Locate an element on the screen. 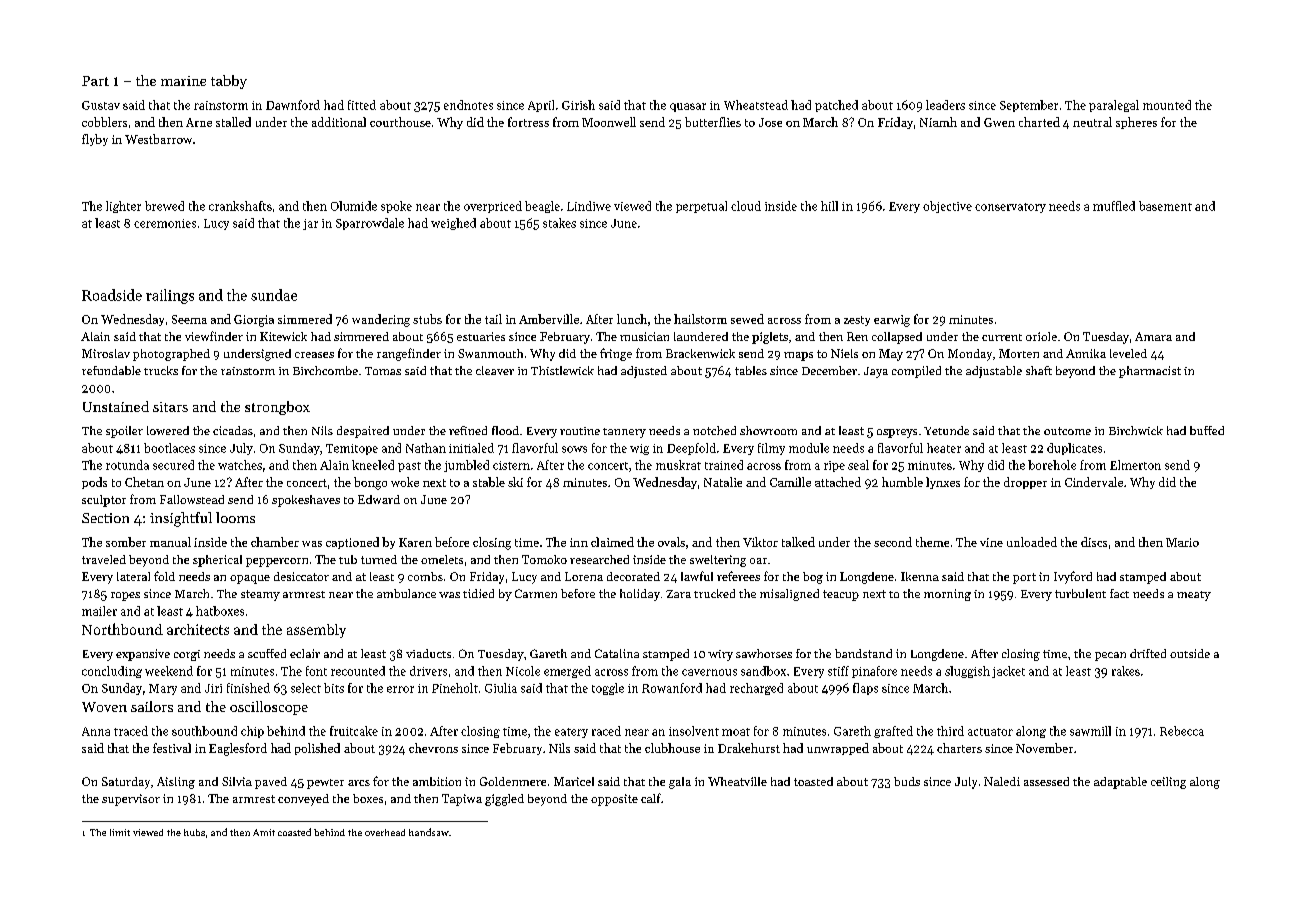  Mario is located at coordinates (1182, 542).
